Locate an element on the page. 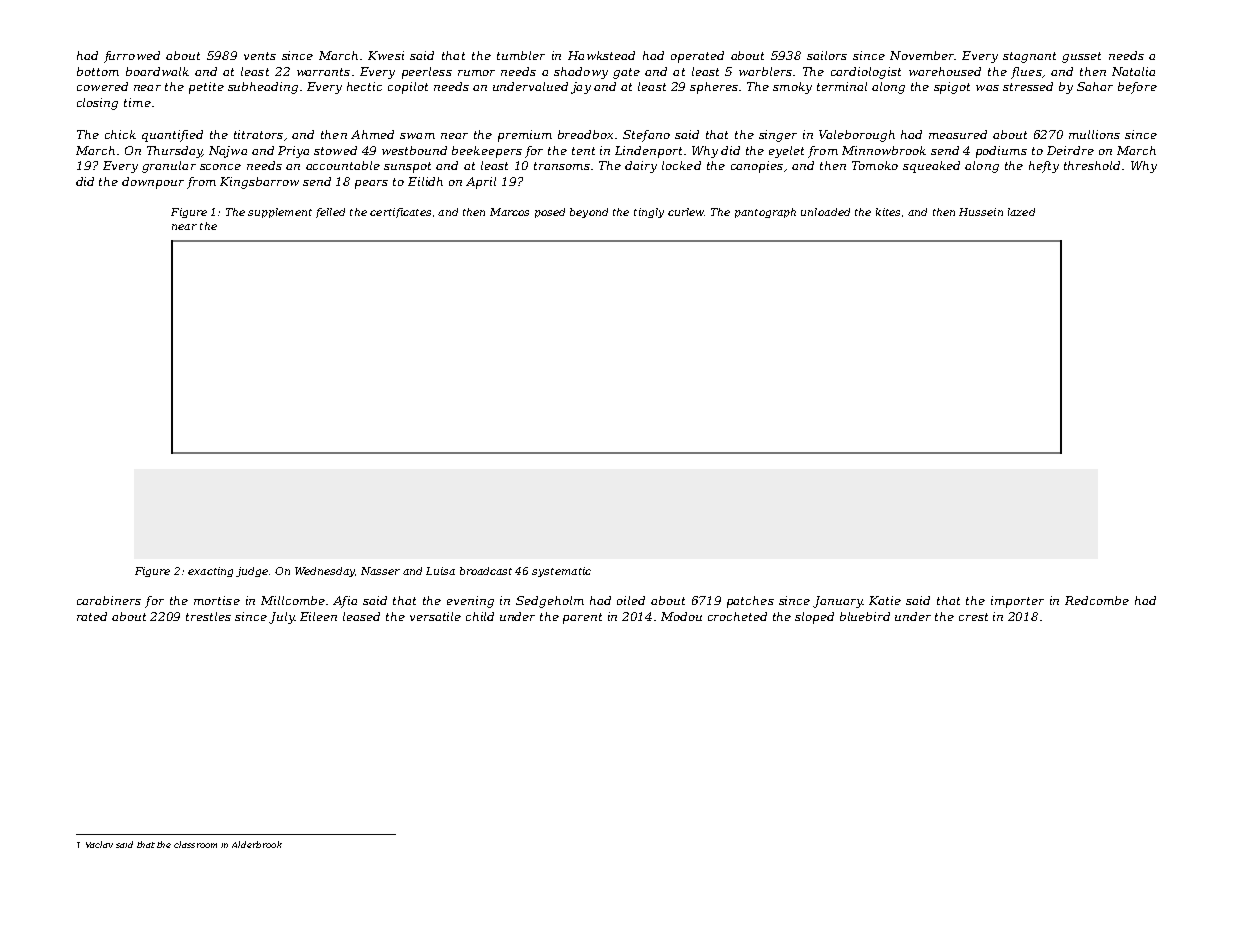 This page has height=952, width=1233. vents is located at coordinates (260, 56).
